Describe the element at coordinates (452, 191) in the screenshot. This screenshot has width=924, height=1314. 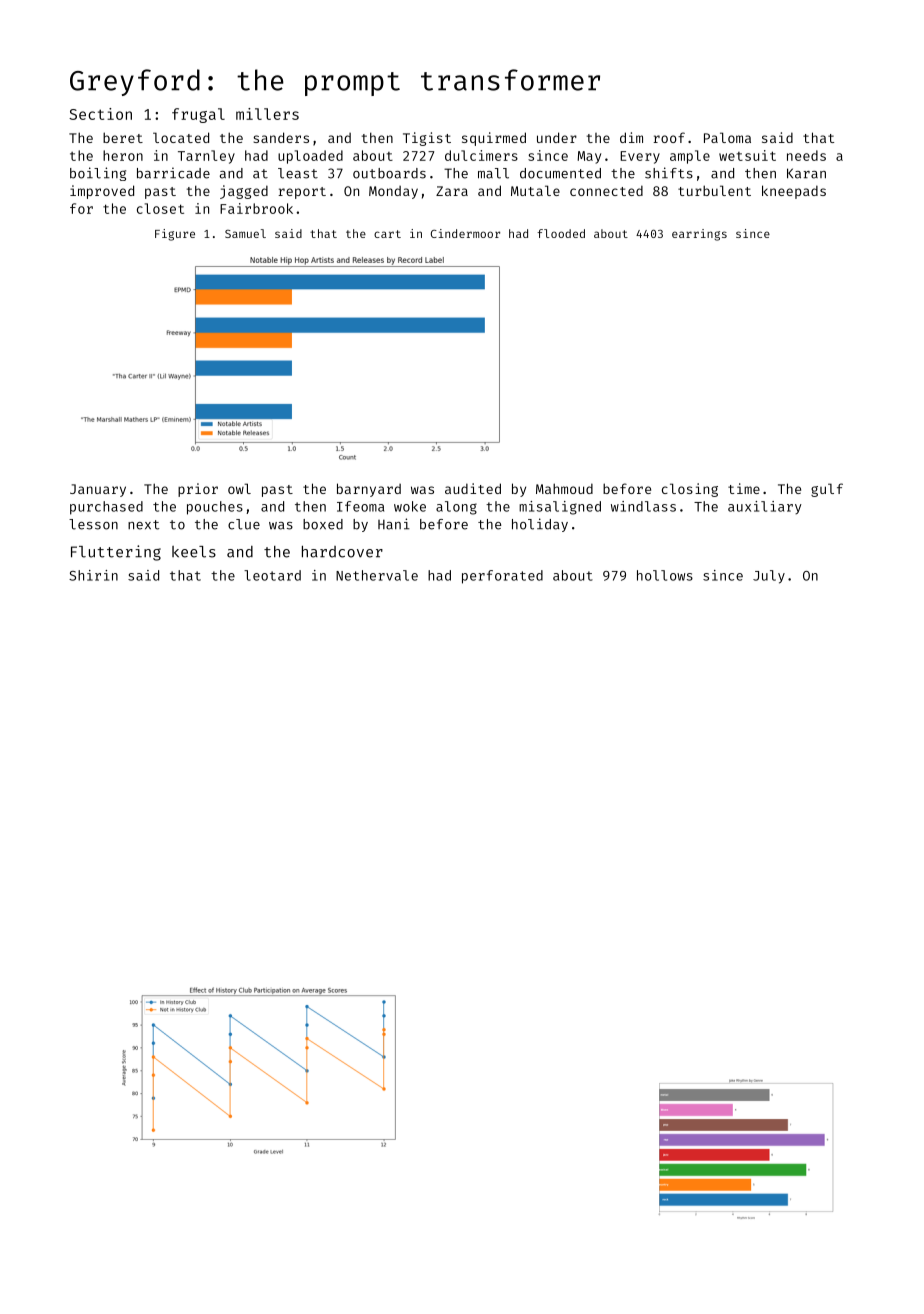
I see `Zara` at that location.
